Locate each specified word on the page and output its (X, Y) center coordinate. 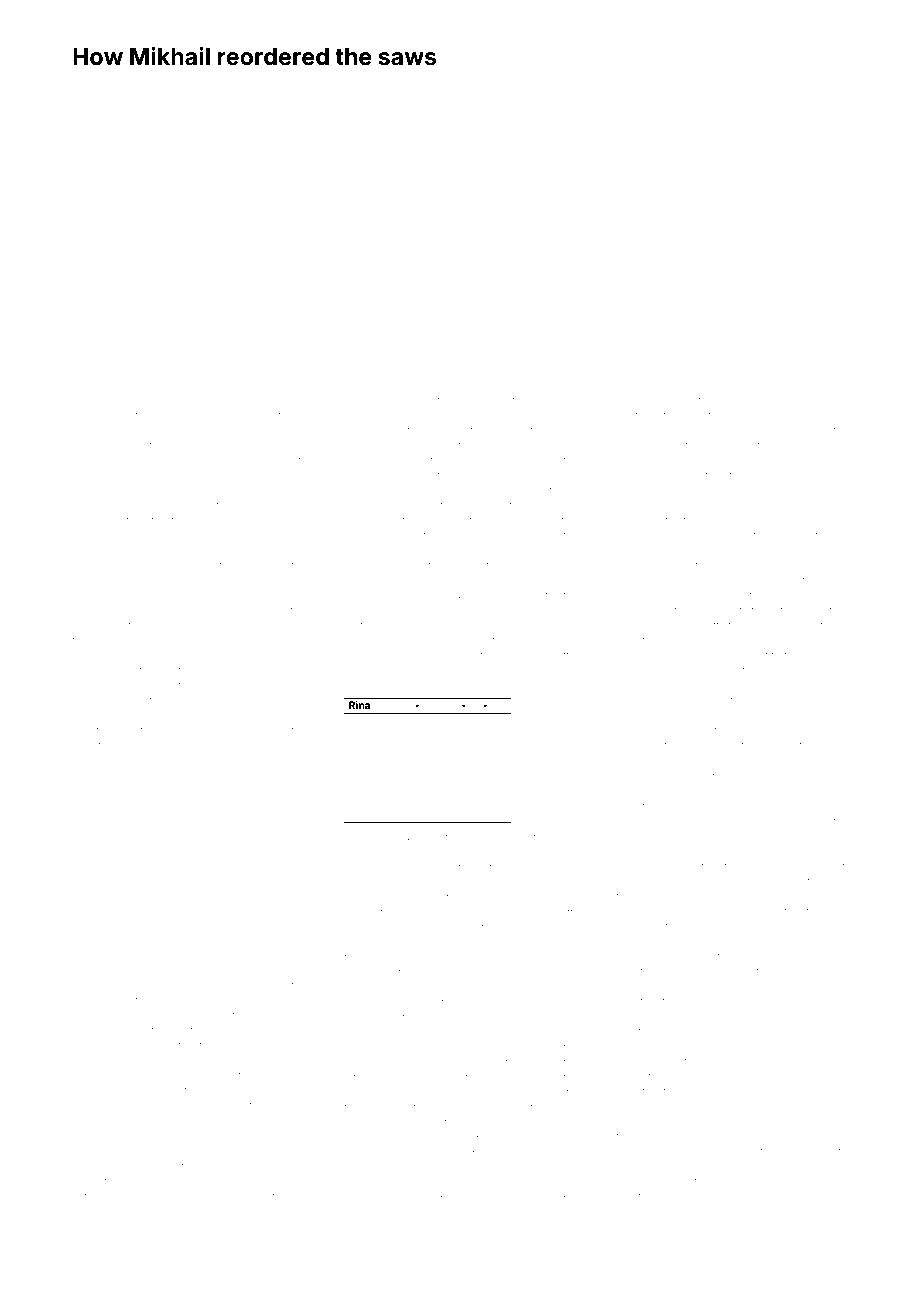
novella (754, 1107)
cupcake (557, 402)
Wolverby (205, 731)
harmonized (647, 792)
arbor (111, 401)
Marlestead (101, 1076)
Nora (769, 401)
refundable (372, 897)
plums (445, 989)
